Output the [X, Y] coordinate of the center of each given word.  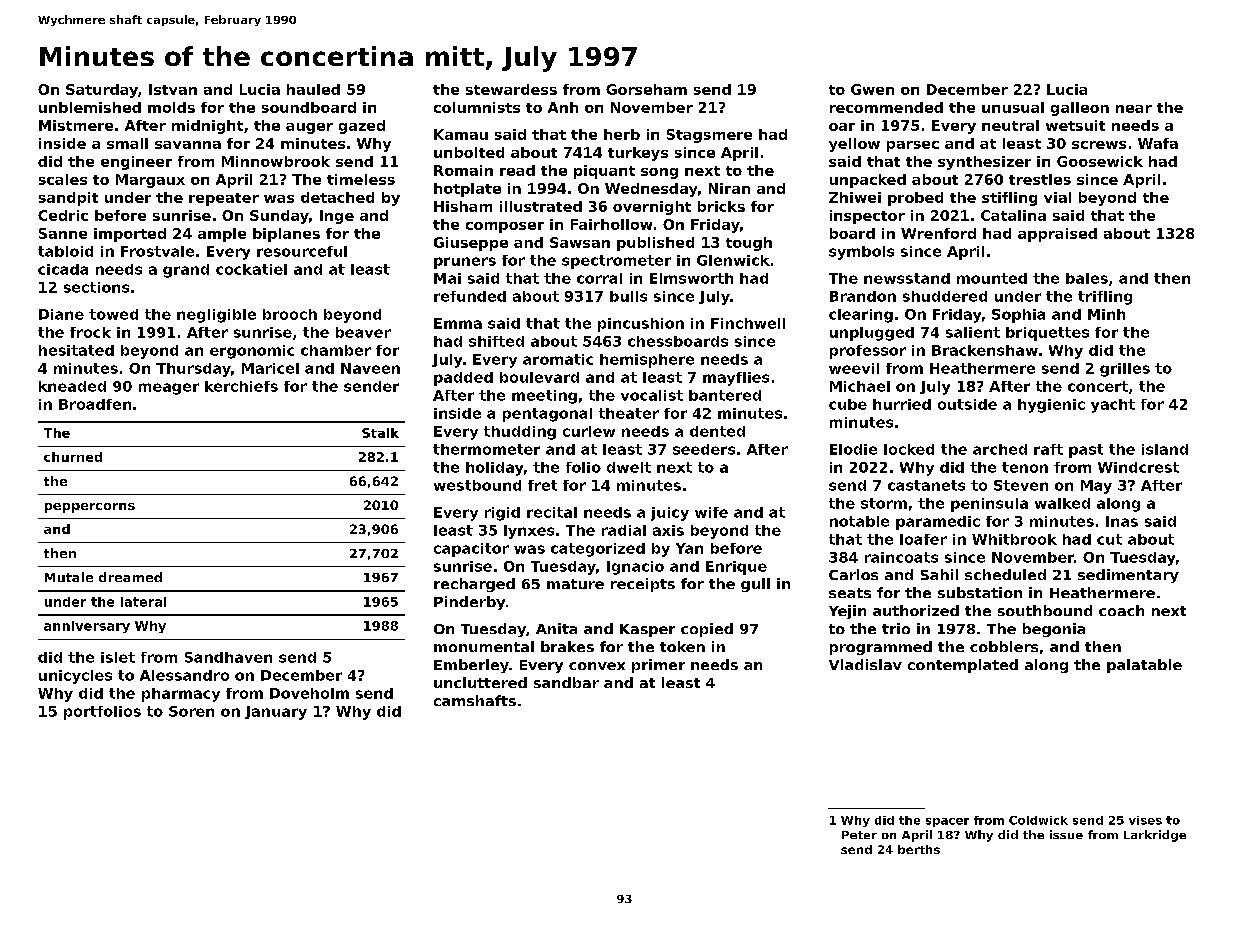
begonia [1054, 630]
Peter [859, 835]
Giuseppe [471, 244]
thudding [520, 433]
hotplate [467, 190]
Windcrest [1138, 467]
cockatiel [251, 269]
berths [919, 849]
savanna [188, 145]
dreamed [130, 577]
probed [915, 199]
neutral [1010, 125]
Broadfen [95, 404]
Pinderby [469, 603]
